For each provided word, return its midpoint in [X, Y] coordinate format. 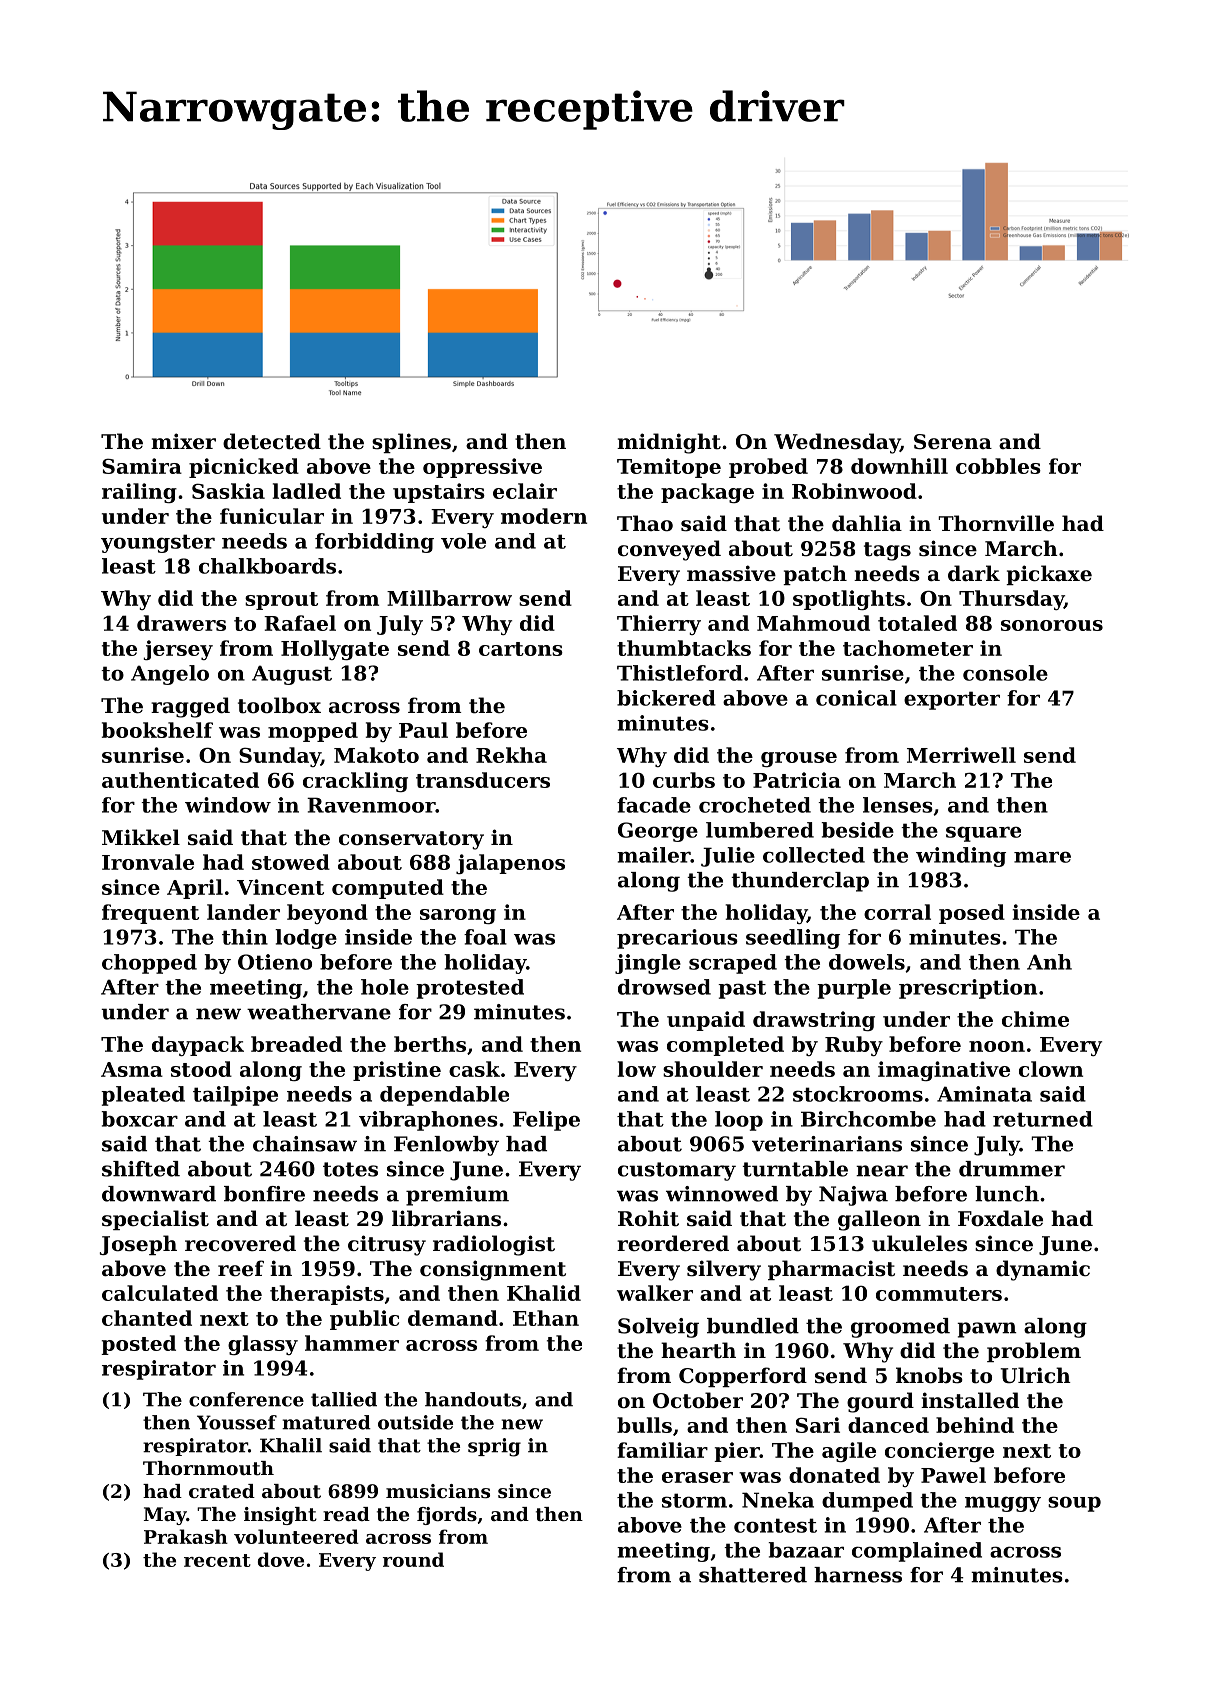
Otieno [275, 962]
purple [854, 989]
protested [470, 989]
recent [217, 1560]
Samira [142, 466]
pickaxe [1049, 575]
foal [485, 937]
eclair [525, 491]
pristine [397, 1071]
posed [972, 914]
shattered [753, 1575]
